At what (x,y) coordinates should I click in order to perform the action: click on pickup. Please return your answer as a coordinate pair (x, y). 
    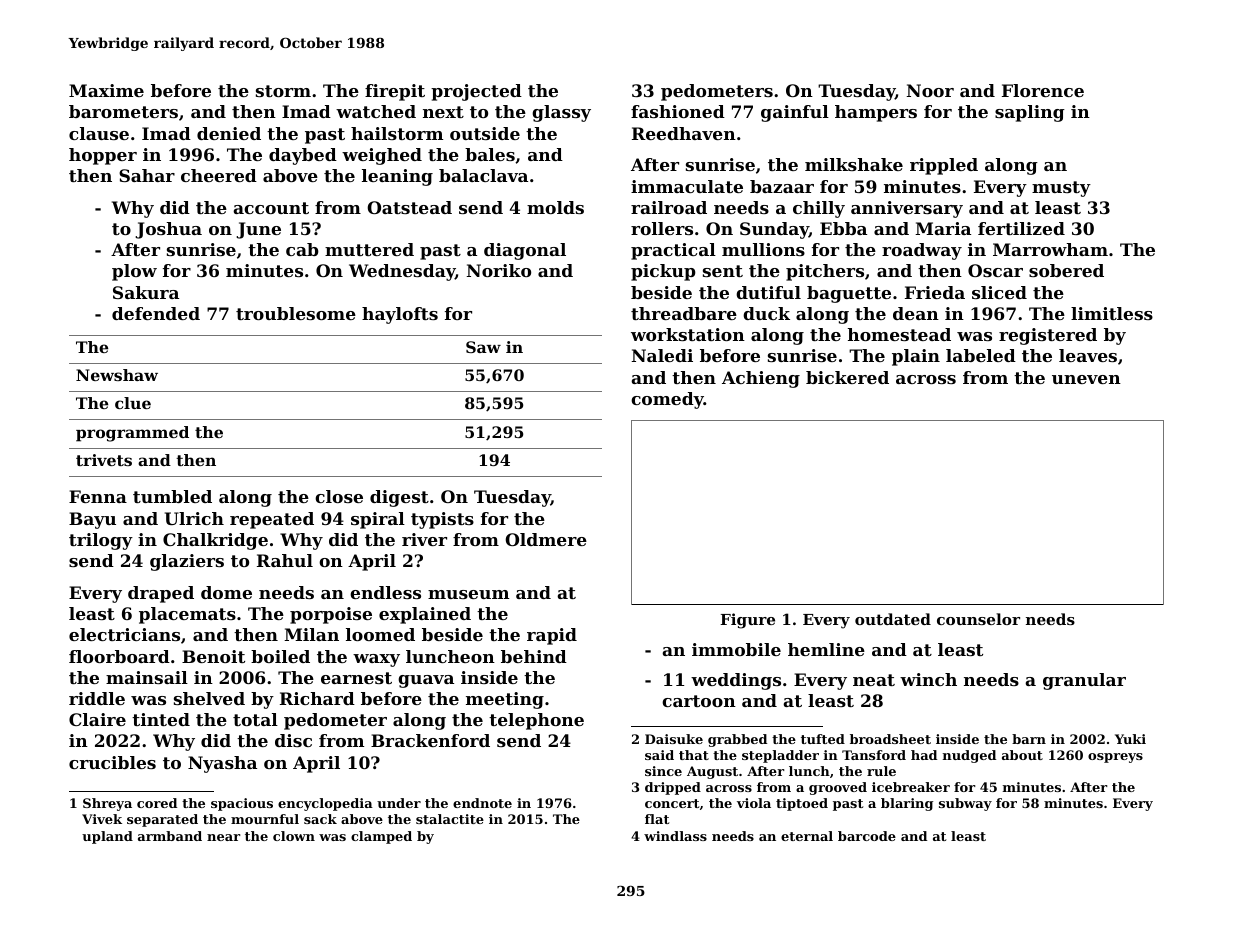
    Looking at the image, I should click on (663, 272).
